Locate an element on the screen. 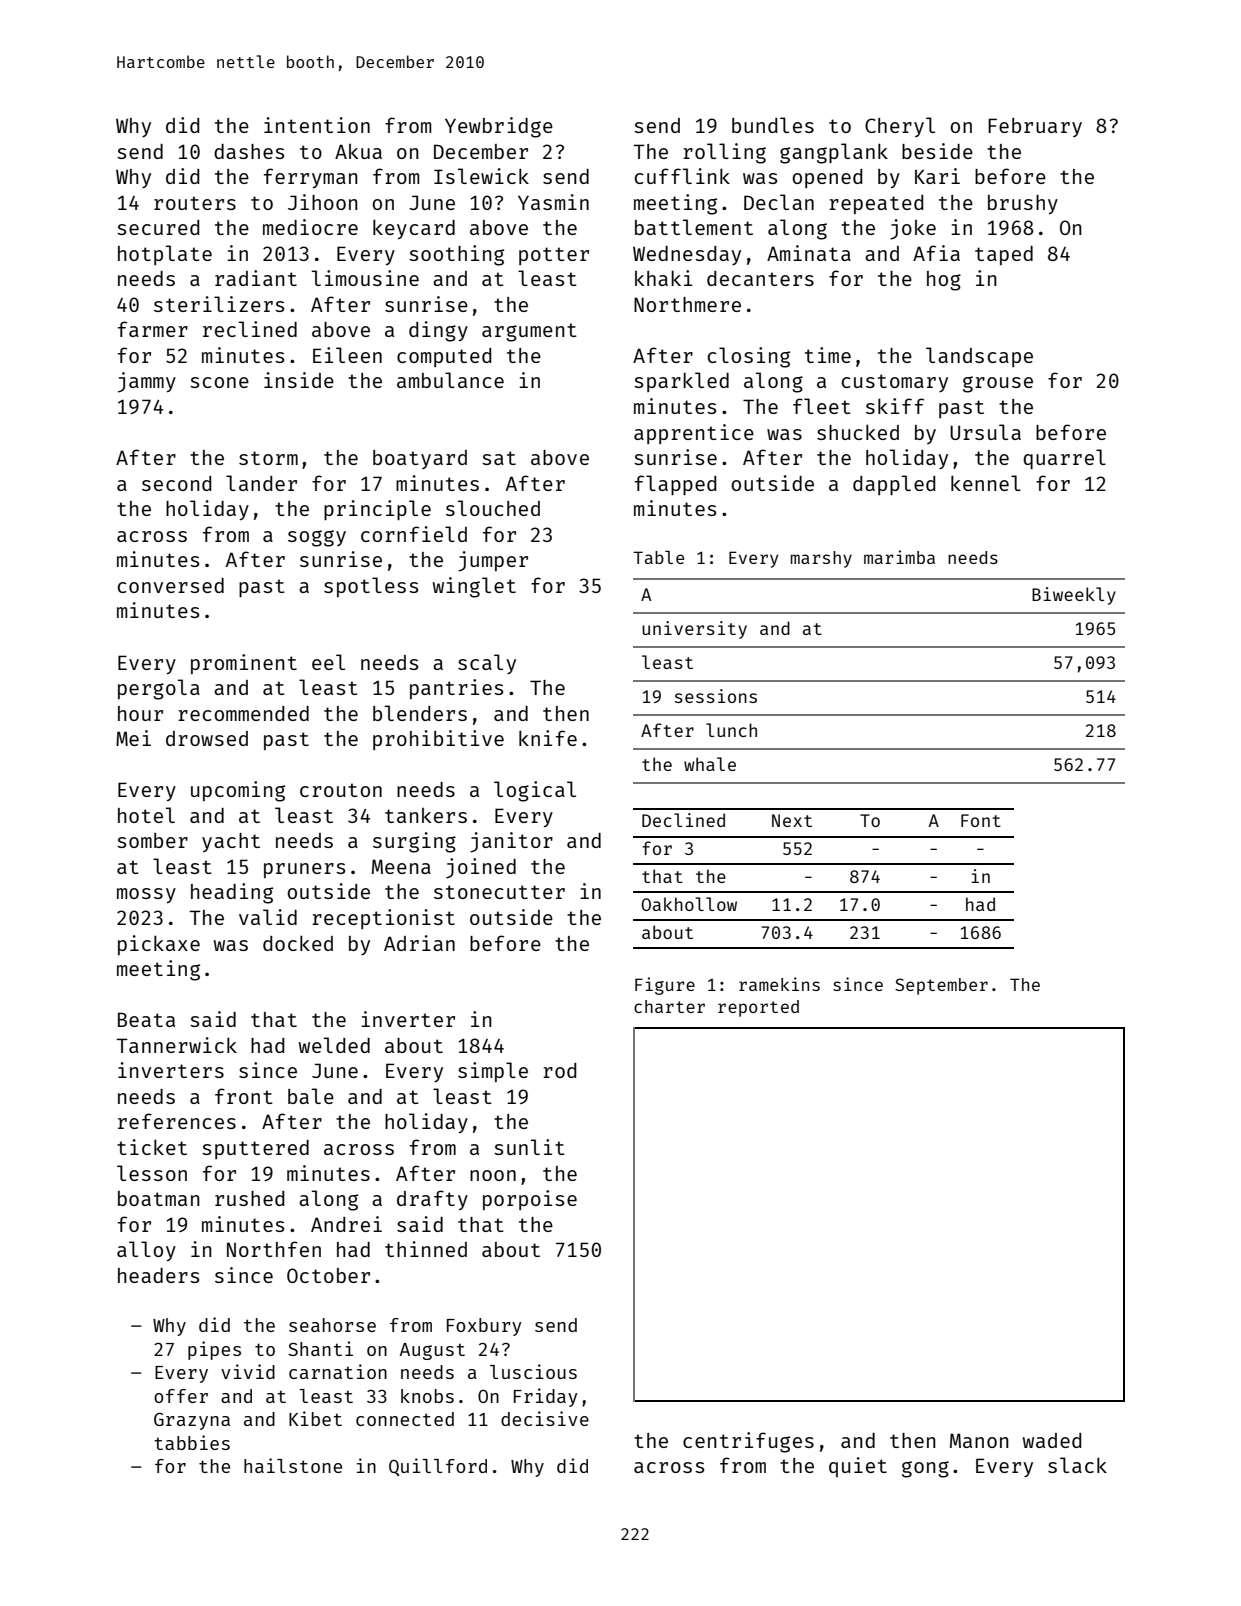  Biweekly is located at coordinates (1074, 596).
